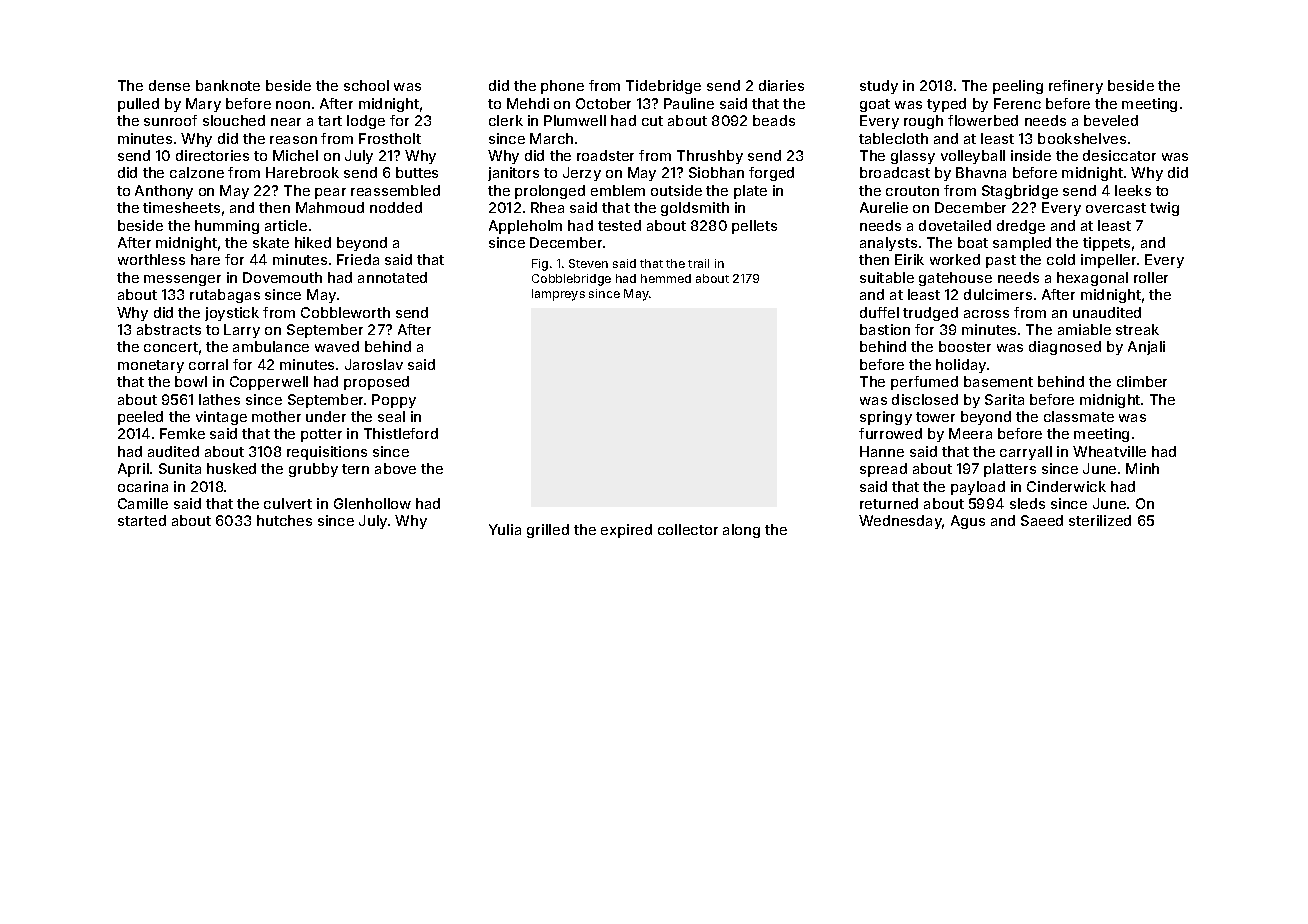  Describe the element at coordinates (983, 120) in the screenshot. I see `flowerbed` at that location.
